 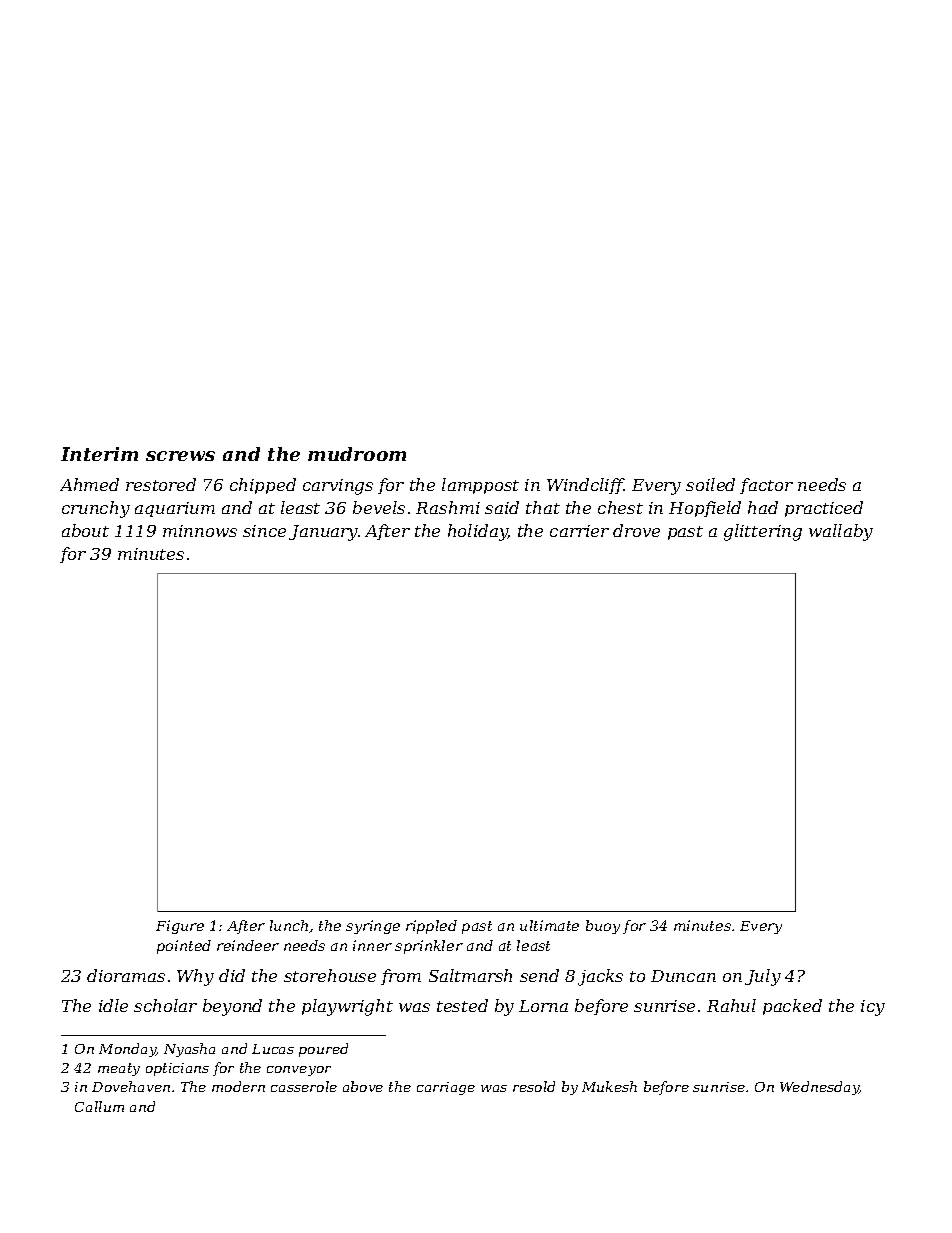 What do you see at coordinates (841, 532) in the page?
I see `wallaby` at bounding box center [841, 532].
